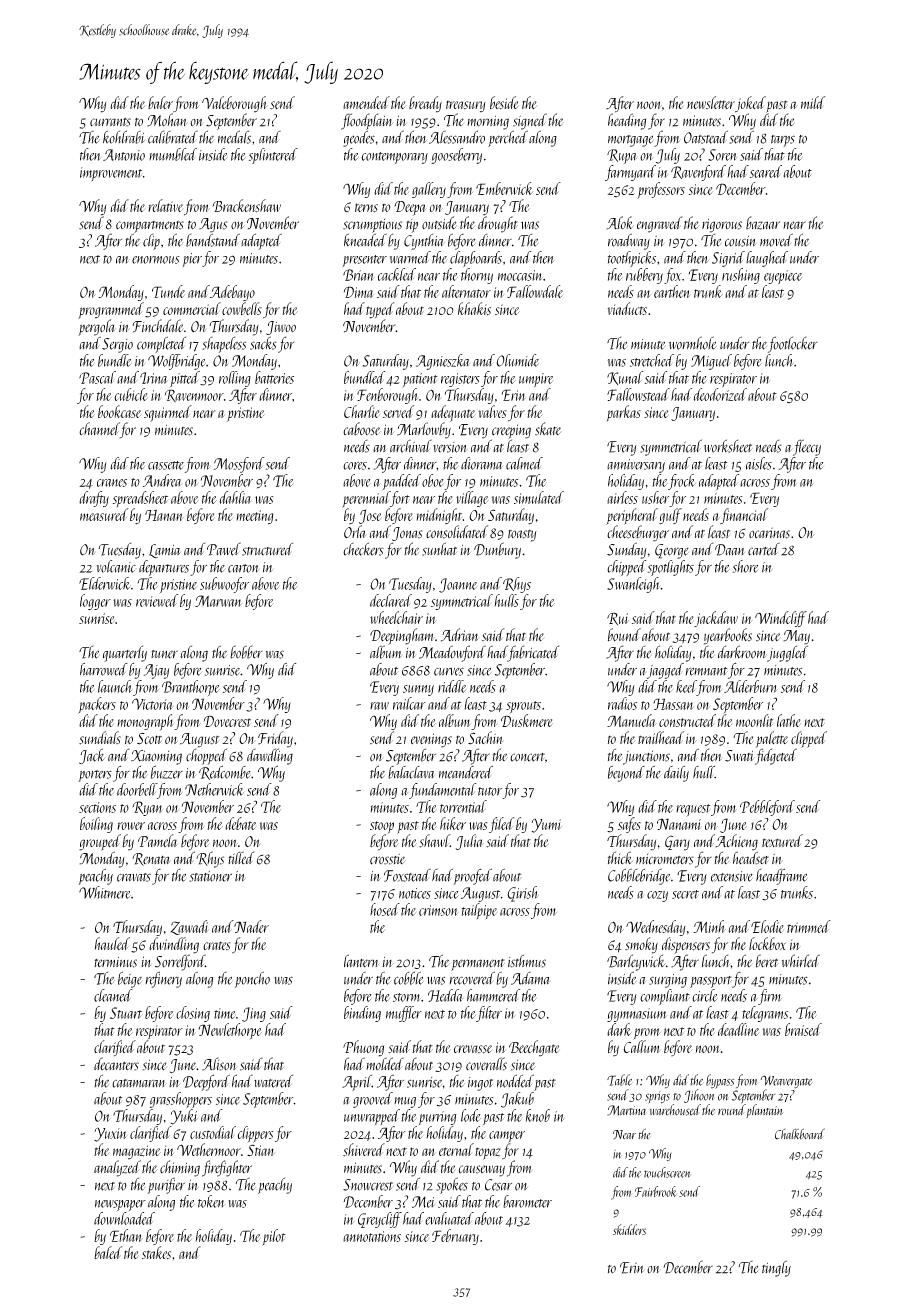 The width and height of the screenshot is (908, 1316). Describe the element at coordinates (97, 807) in the screenshot. I see `sections` at that location.
